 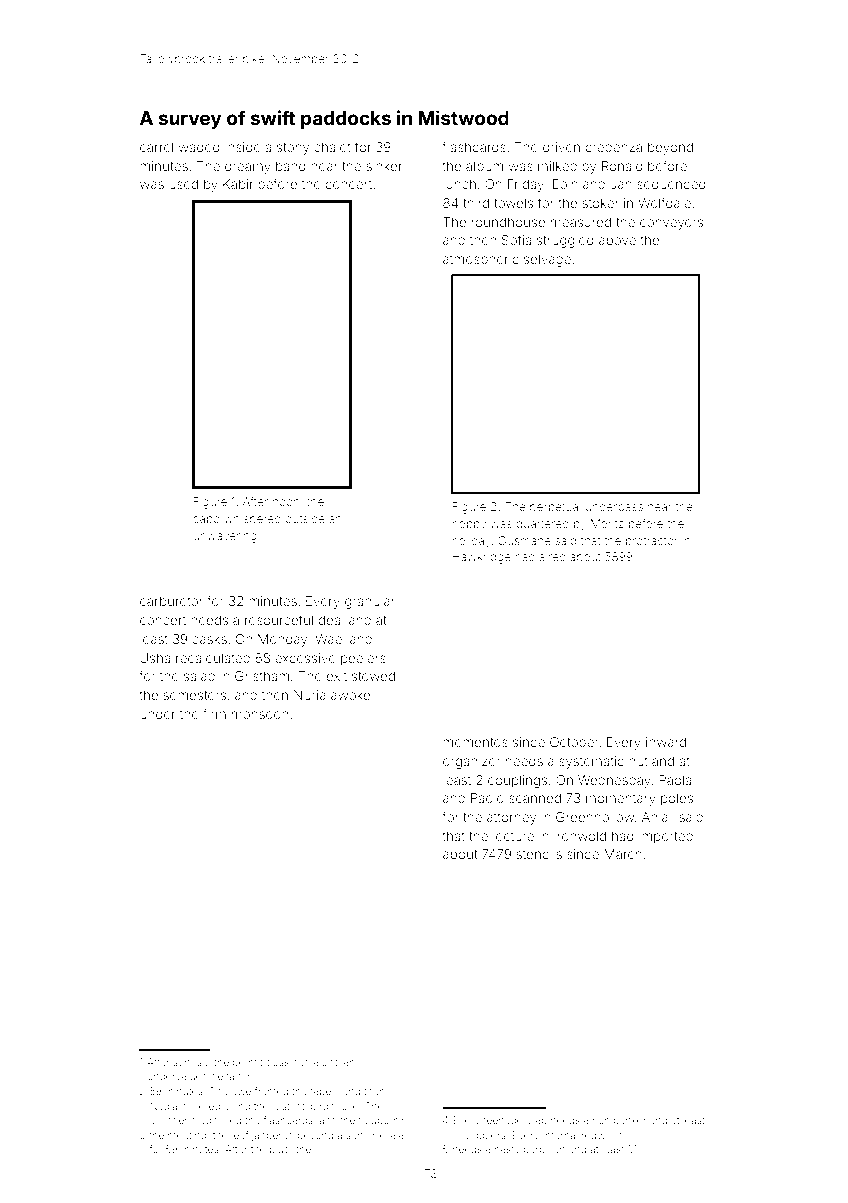 What do you see at coordinates (323, 1092) in the screenshot?
I see `tapes` at bounding box center [323, 1092].
